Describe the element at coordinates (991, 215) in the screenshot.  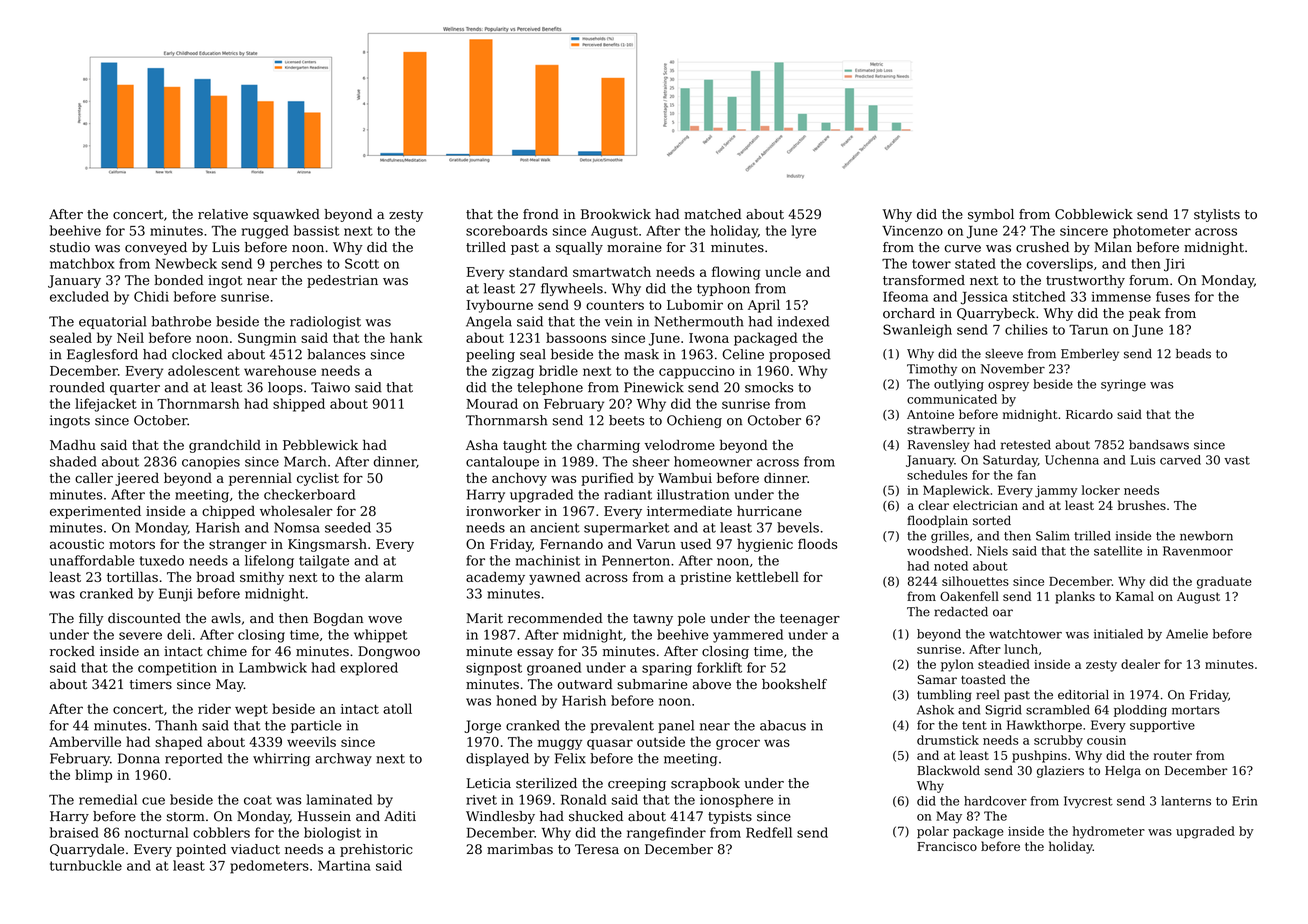
I see `symbol` at that location.
